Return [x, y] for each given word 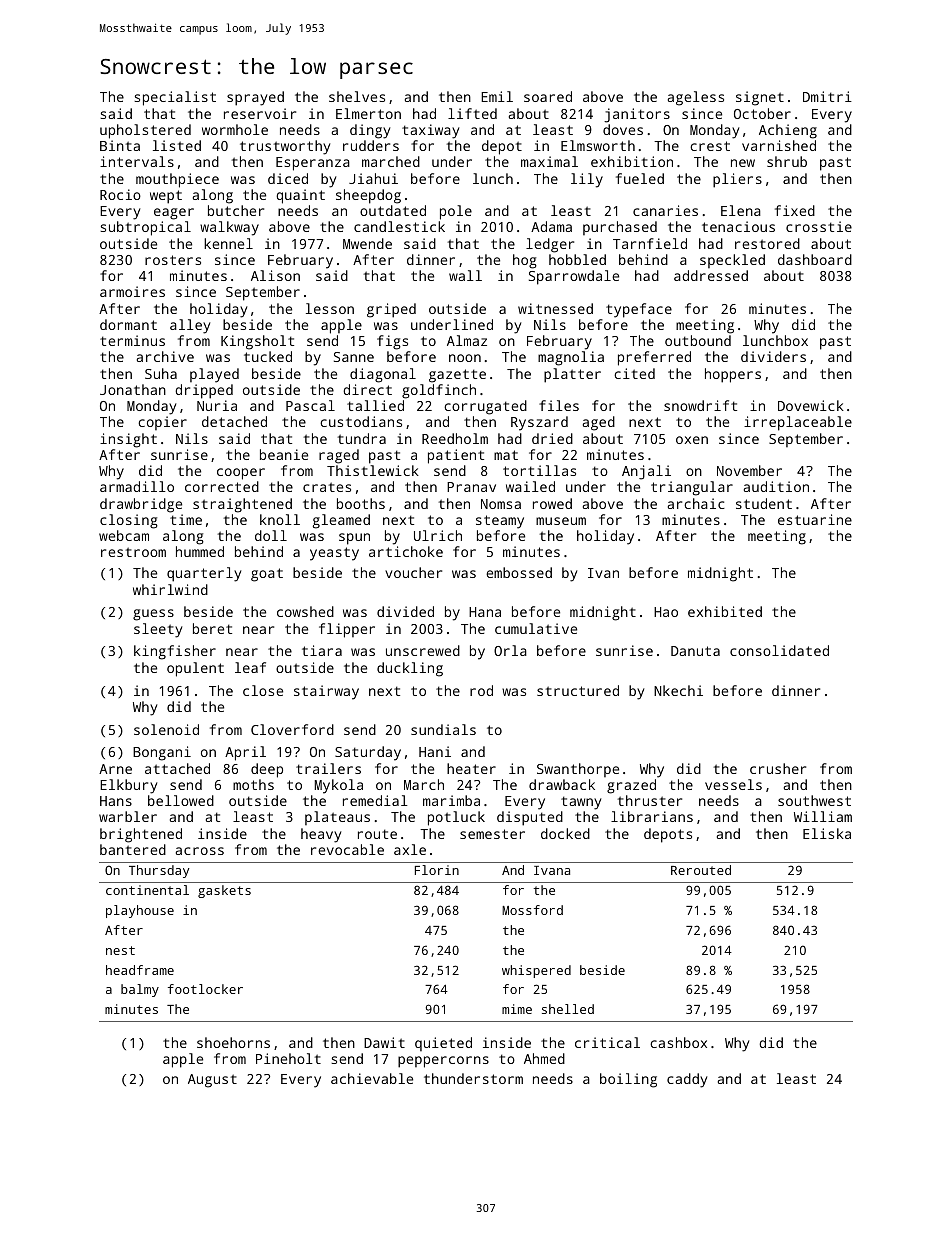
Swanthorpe [578, 770]
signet [760, 98]
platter [572, 375]
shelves [357, 96]
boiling [628, 1080]
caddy [687, 1080]
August [212, 1081]
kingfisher [175, 652]
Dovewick [811, 405]
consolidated [779, 650]
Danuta [695, 651]
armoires [132, 291]
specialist [175, 98]
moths [253, 784]
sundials [443, 729]
